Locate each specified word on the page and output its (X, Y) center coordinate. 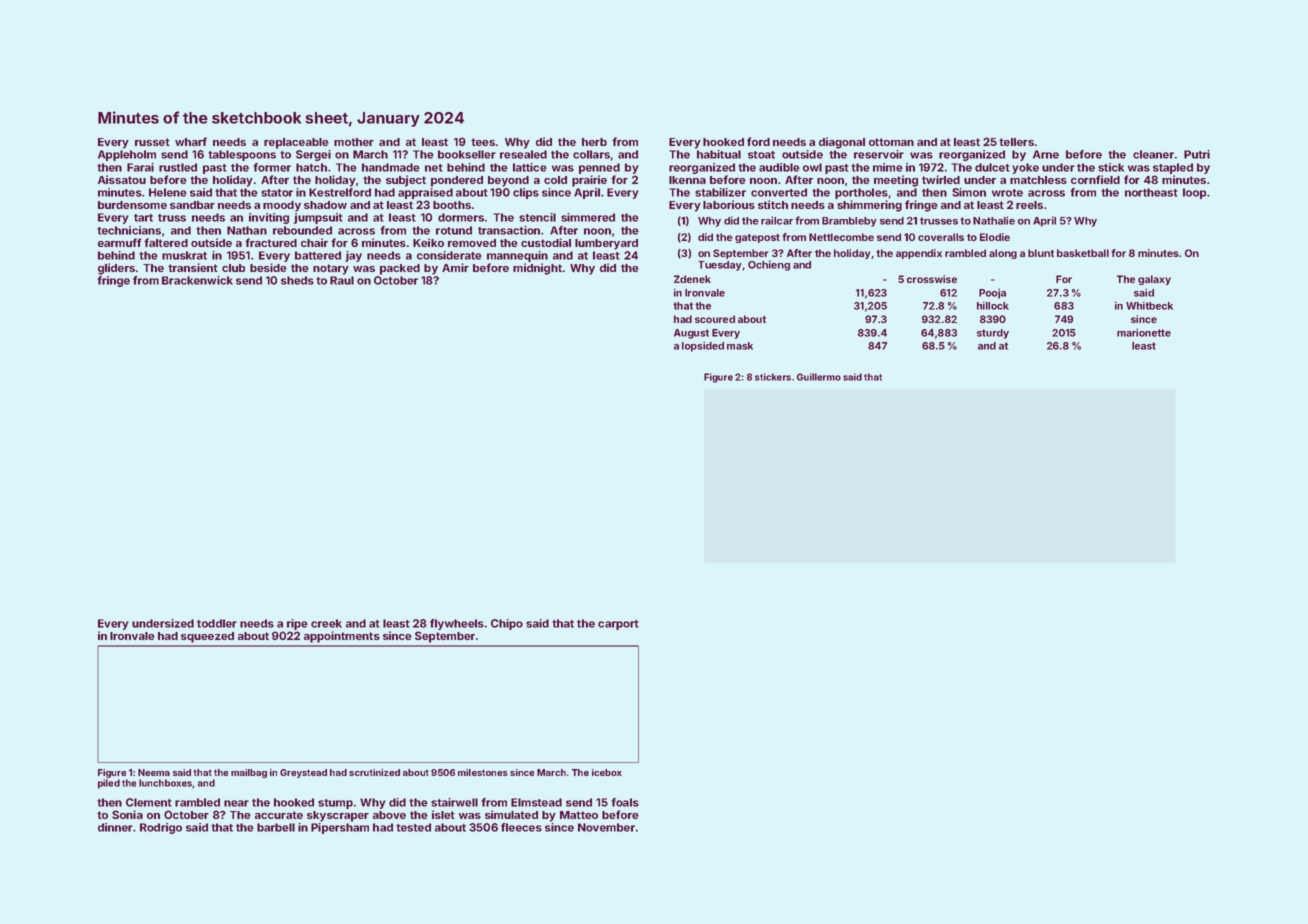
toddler (217, 623)
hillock (993, 305)
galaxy (1154, 280)
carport (618, 625)
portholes (861, 193)
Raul (342, 280)
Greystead (303, 773)
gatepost (757, 238)
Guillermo (819, 377)
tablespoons (242, 155)
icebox (607, 772)
